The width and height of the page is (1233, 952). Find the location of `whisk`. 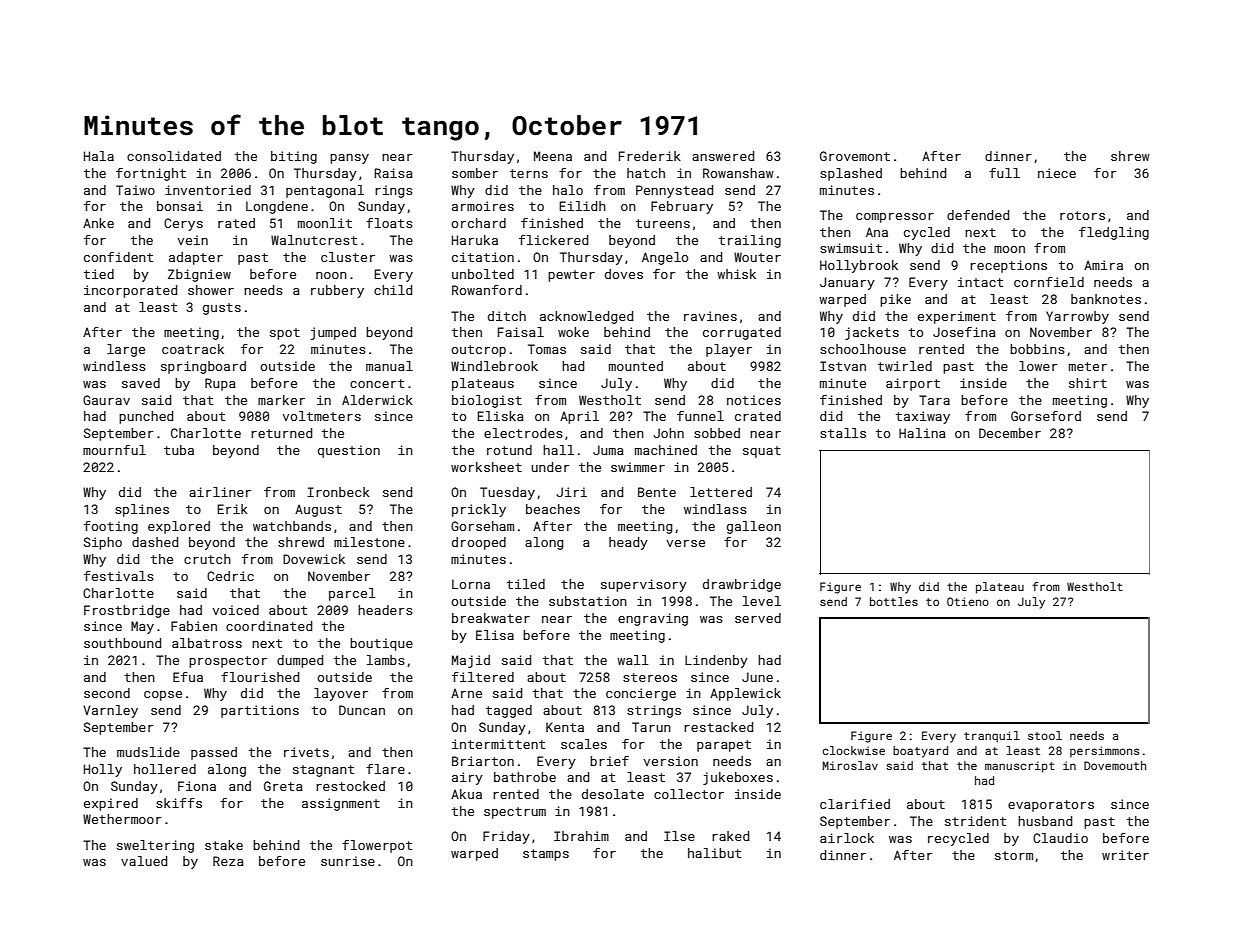

whisk is located at coordinates (736, 274).
